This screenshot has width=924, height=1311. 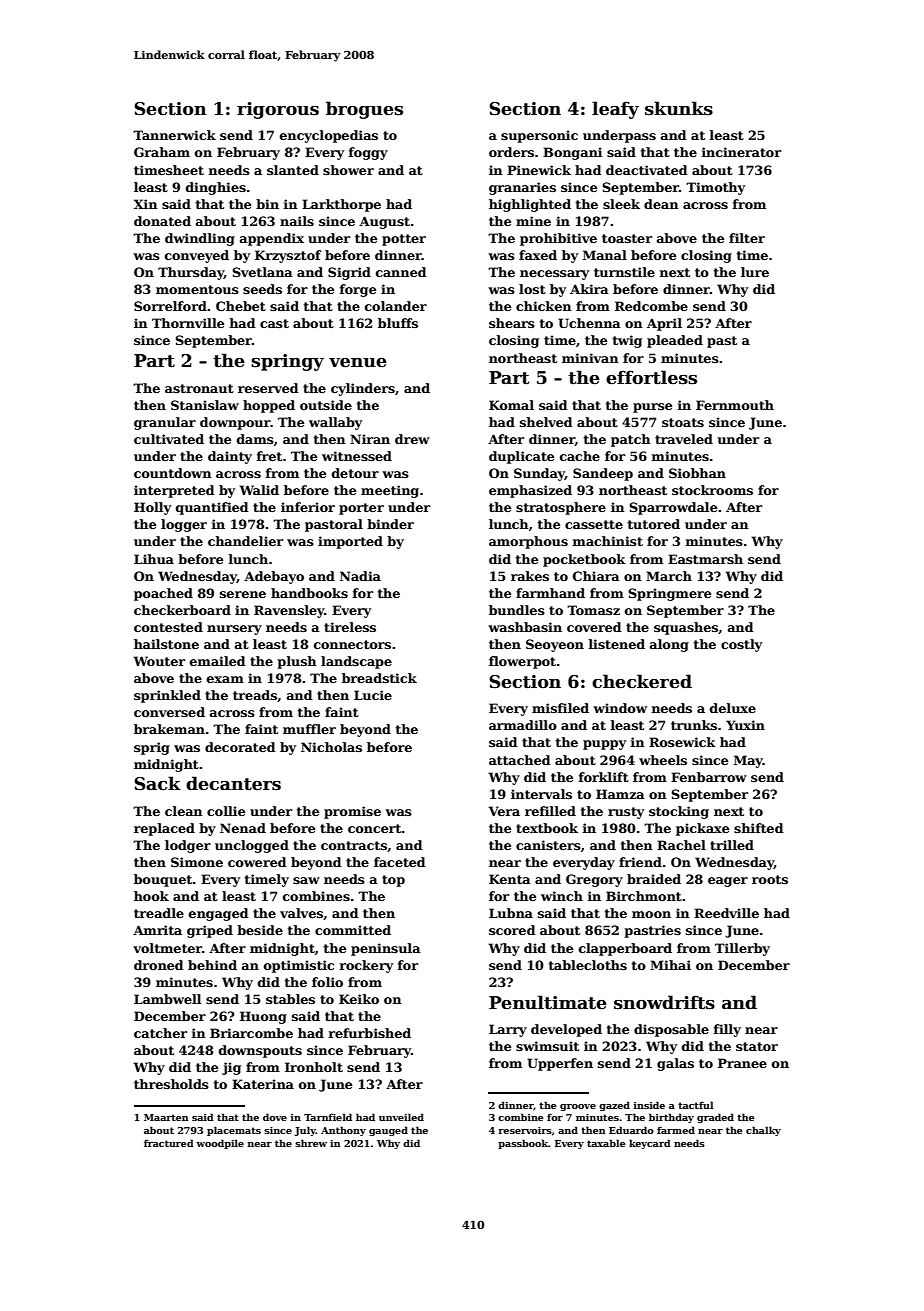 I want to click on colander, so click(x=396, y=306).
